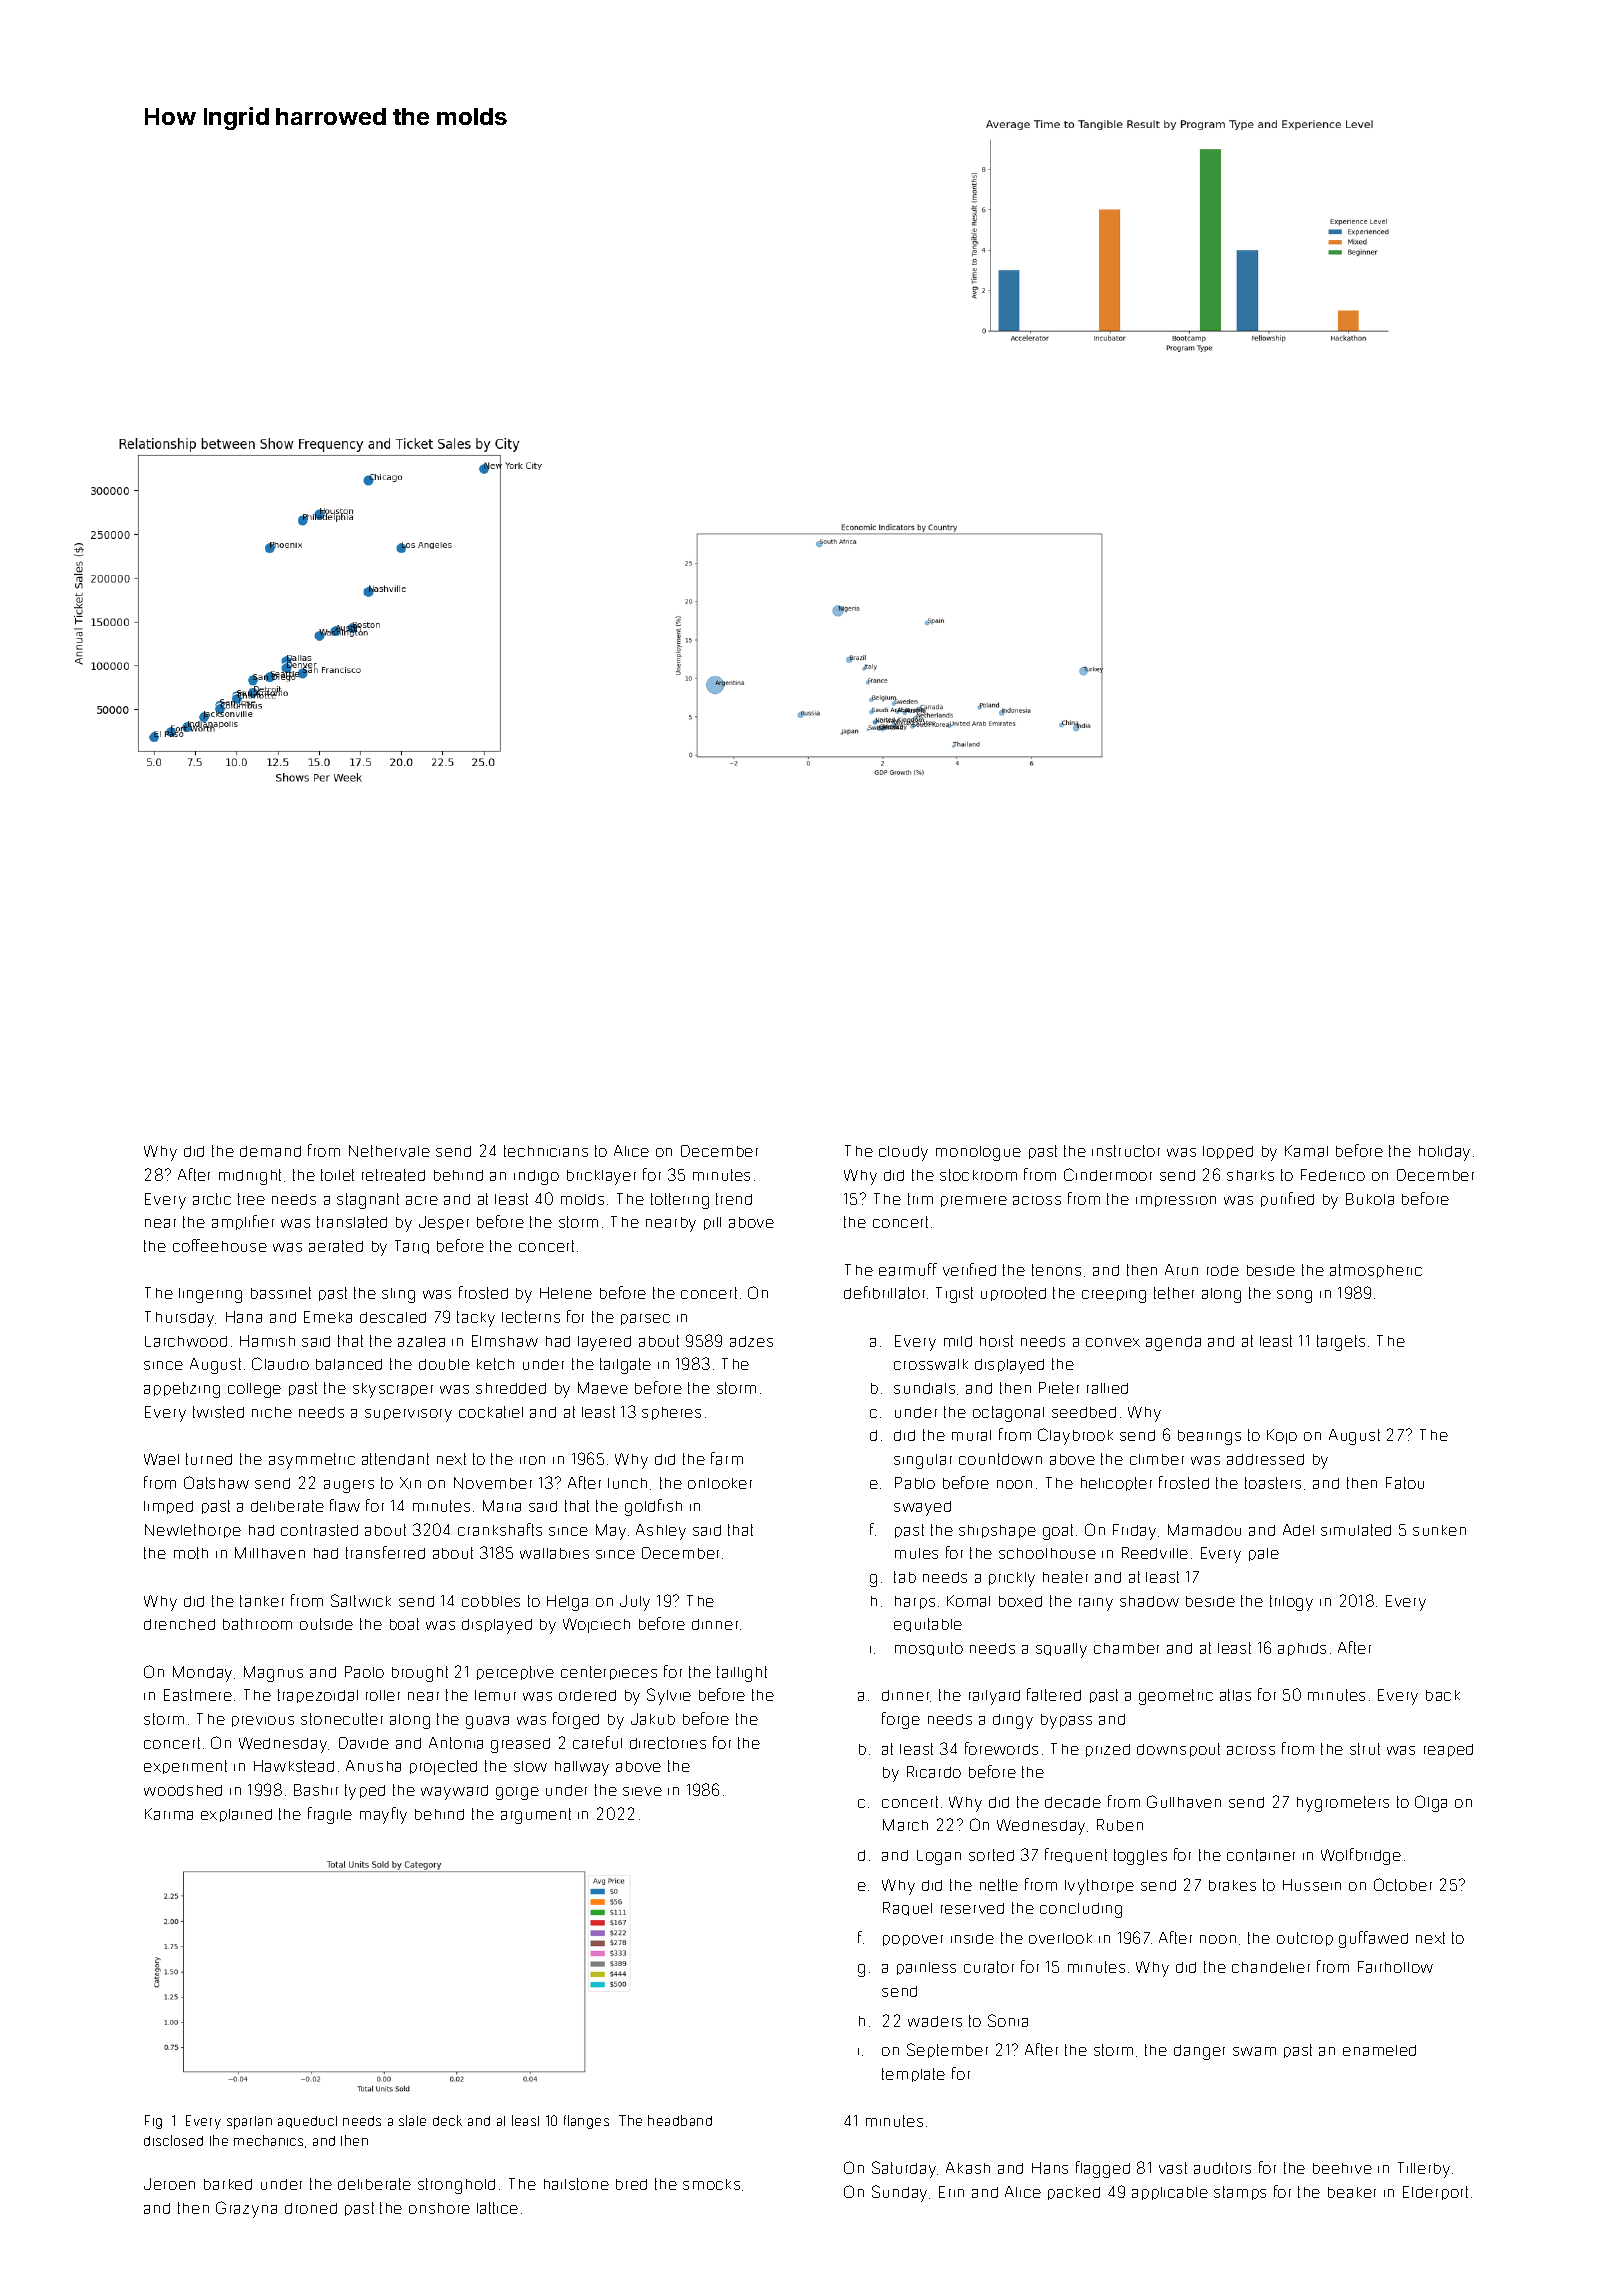 This screenshot has height=2292, width=1620. Describe the element at coordinates (1341, 1343) in the screenshot. I see `targets` at that location.
